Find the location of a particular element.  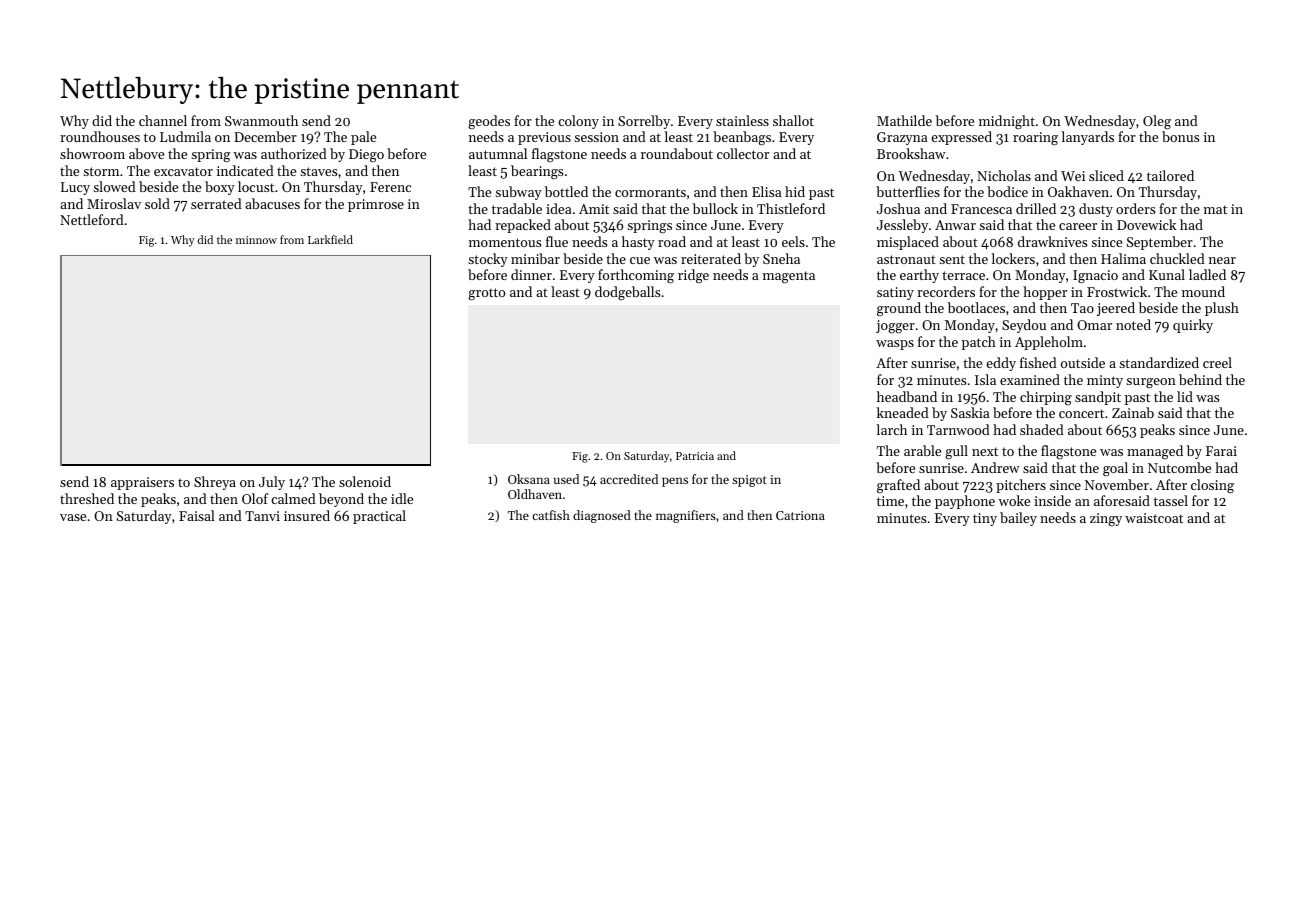

sliced is located at coordinates (1106, 175).
